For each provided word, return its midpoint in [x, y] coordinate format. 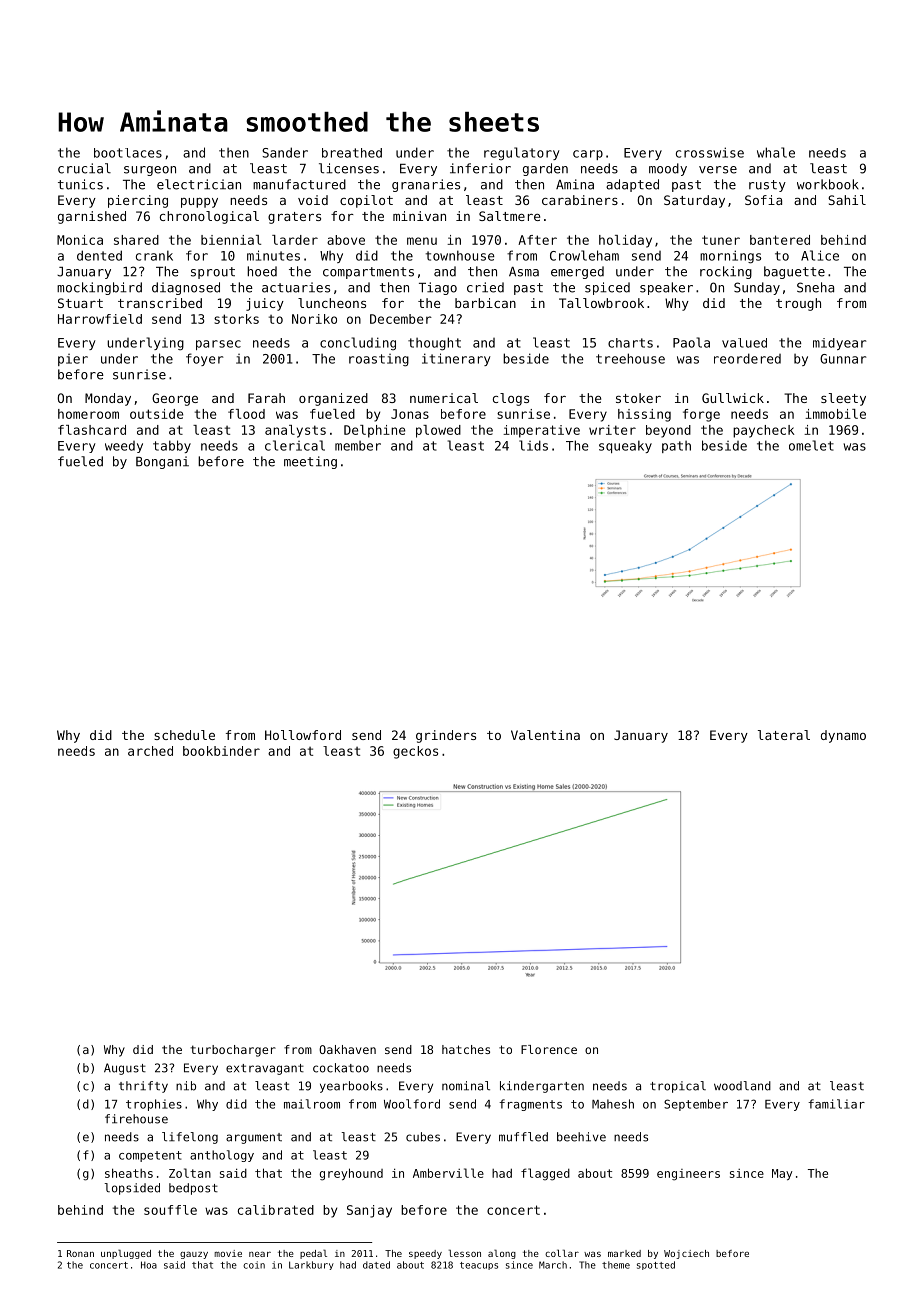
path [676, 447]
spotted [656, 1265]
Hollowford [303, 735]
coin [254, 1265]
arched [150, 751]
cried [485, 287]
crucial [84, 168]
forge [701, 415]
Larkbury [311, 1265]
